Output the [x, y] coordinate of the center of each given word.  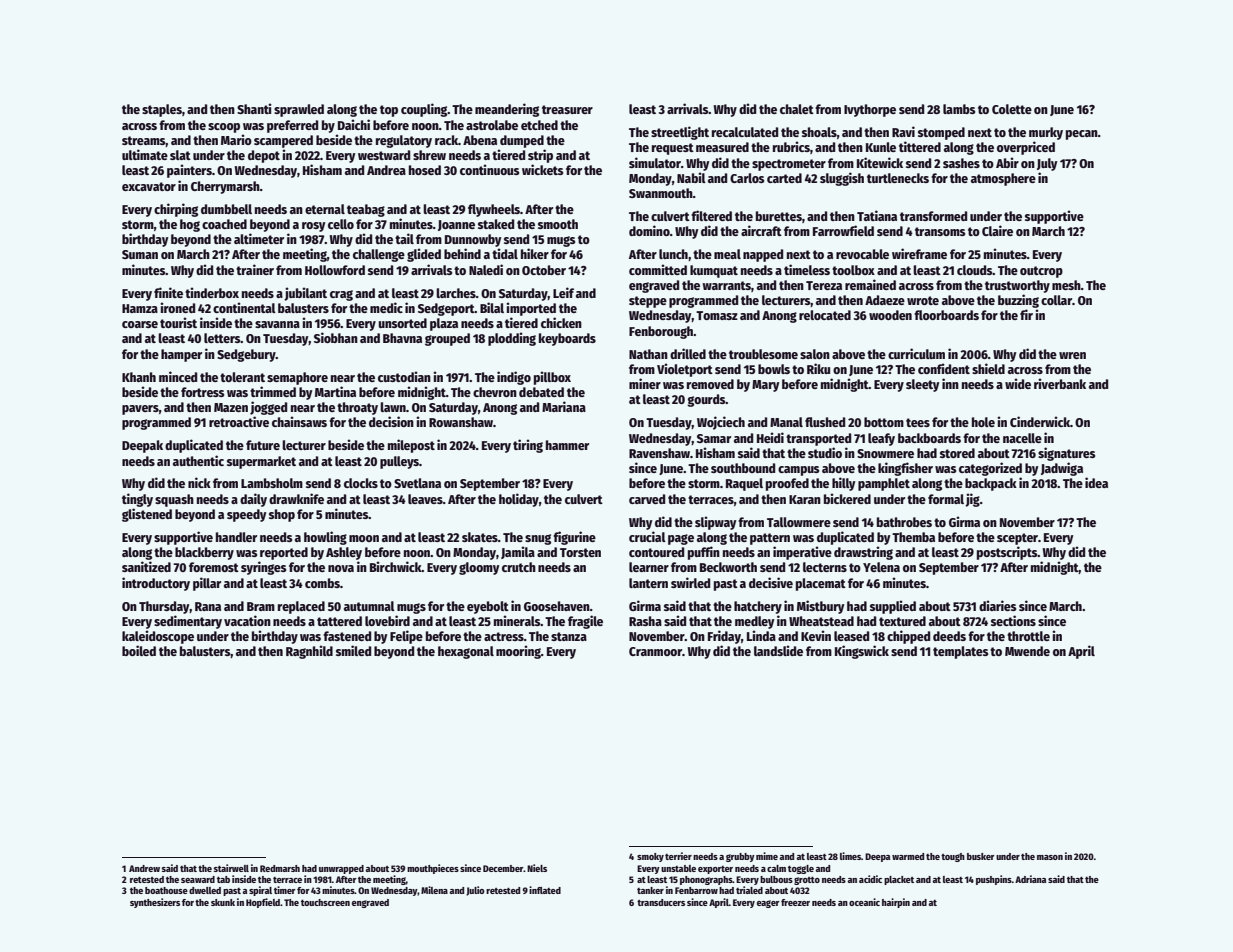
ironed [177, 307]
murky [1046, 133]
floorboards [946, 315]
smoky [650, 857]
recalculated [745, 132]
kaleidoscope [158, 637]
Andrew [144, 868]
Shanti [254, 108]
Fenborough [661, 332]
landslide [778, 650]
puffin [704, 553]
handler [236, 537]
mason [1050, 857]
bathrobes [904, 522]
